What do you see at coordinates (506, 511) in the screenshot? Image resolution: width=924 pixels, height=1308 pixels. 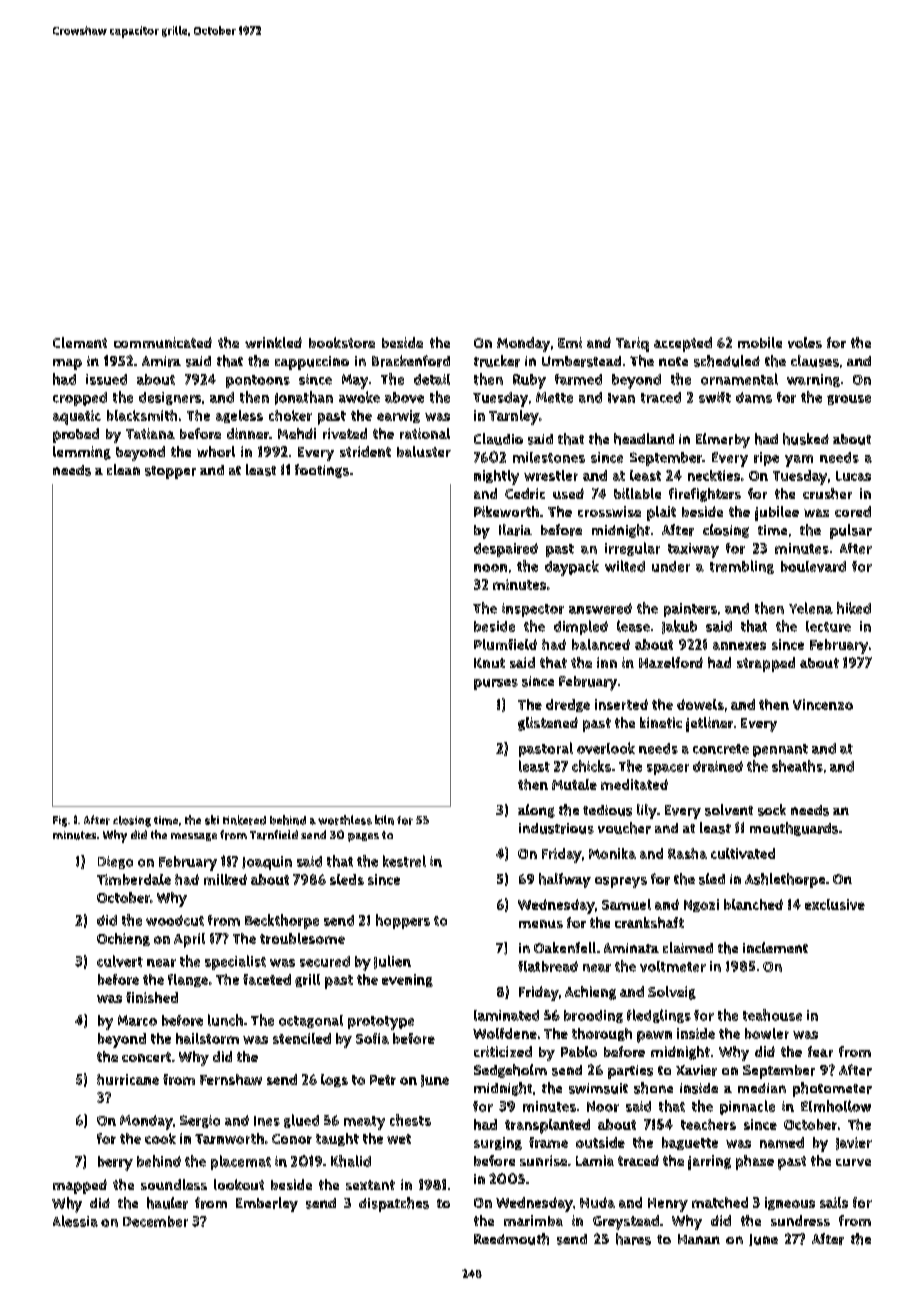 I see `Pikeworth` at bounding box center [506, 511].
